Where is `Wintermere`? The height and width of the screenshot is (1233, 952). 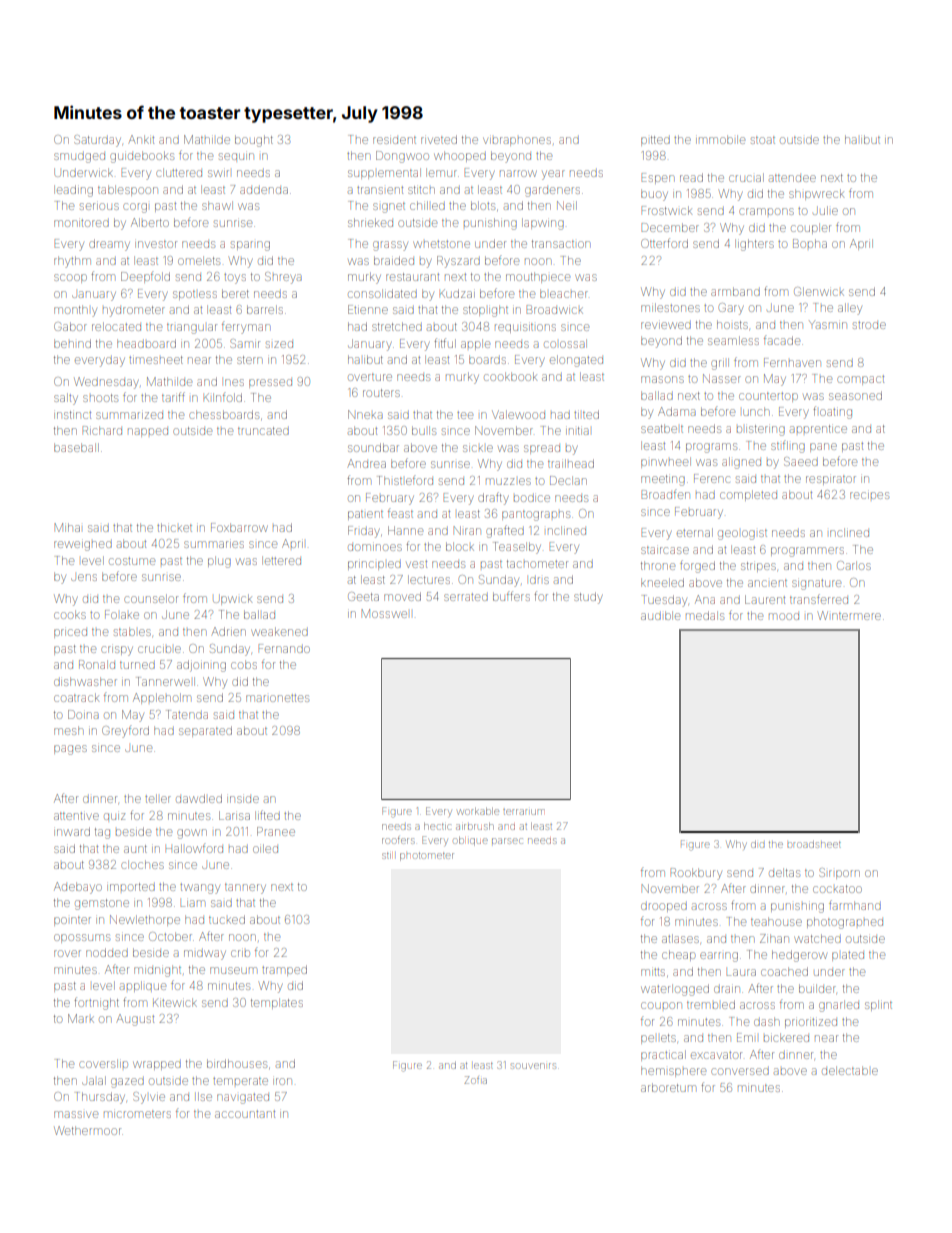
Wintermere is located at coordinates (849, 615).
